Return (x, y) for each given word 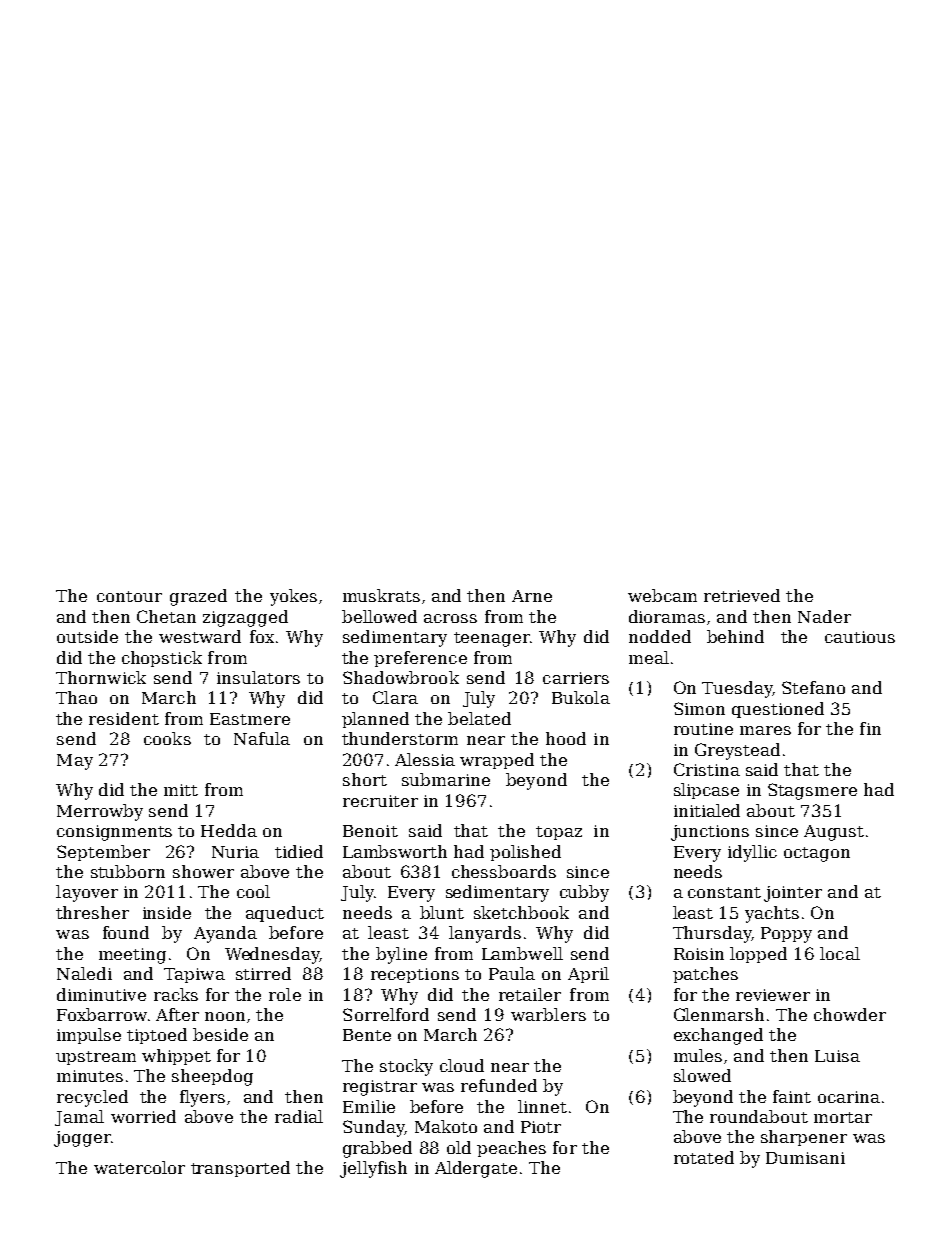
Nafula (262, 738)
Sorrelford (386, 1014)
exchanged (718, 1036)
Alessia (425, 759)
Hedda (229, 830)
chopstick (162, 659)
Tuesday (737, 689)
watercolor (139, 1167)
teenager (491, 639)
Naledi (84, 973)
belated (479, 718)
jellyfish (373, 1169)
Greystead (737, 751)
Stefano (813, 687)
